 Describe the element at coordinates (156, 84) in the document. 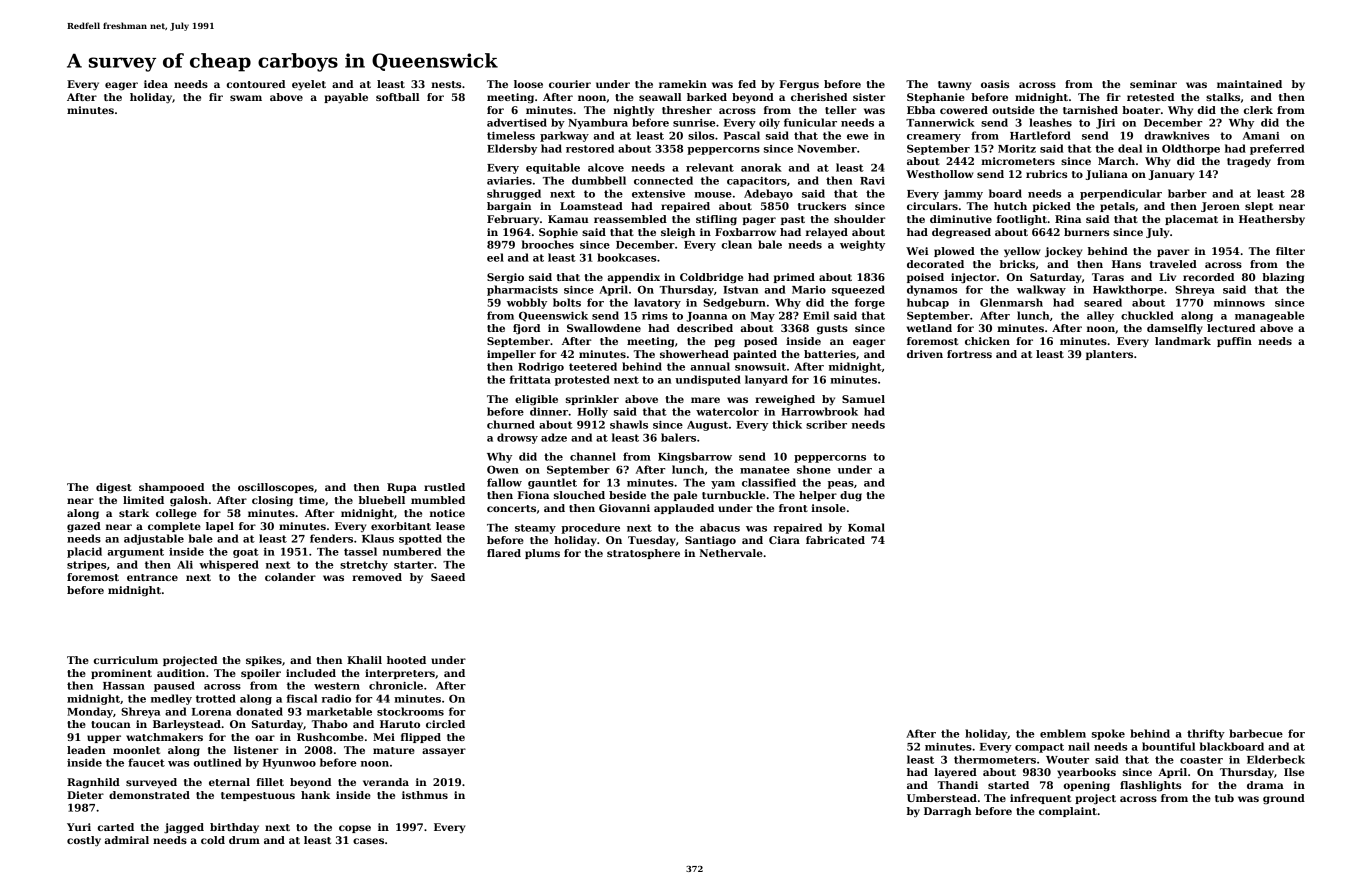

I see `idea` at that location.
